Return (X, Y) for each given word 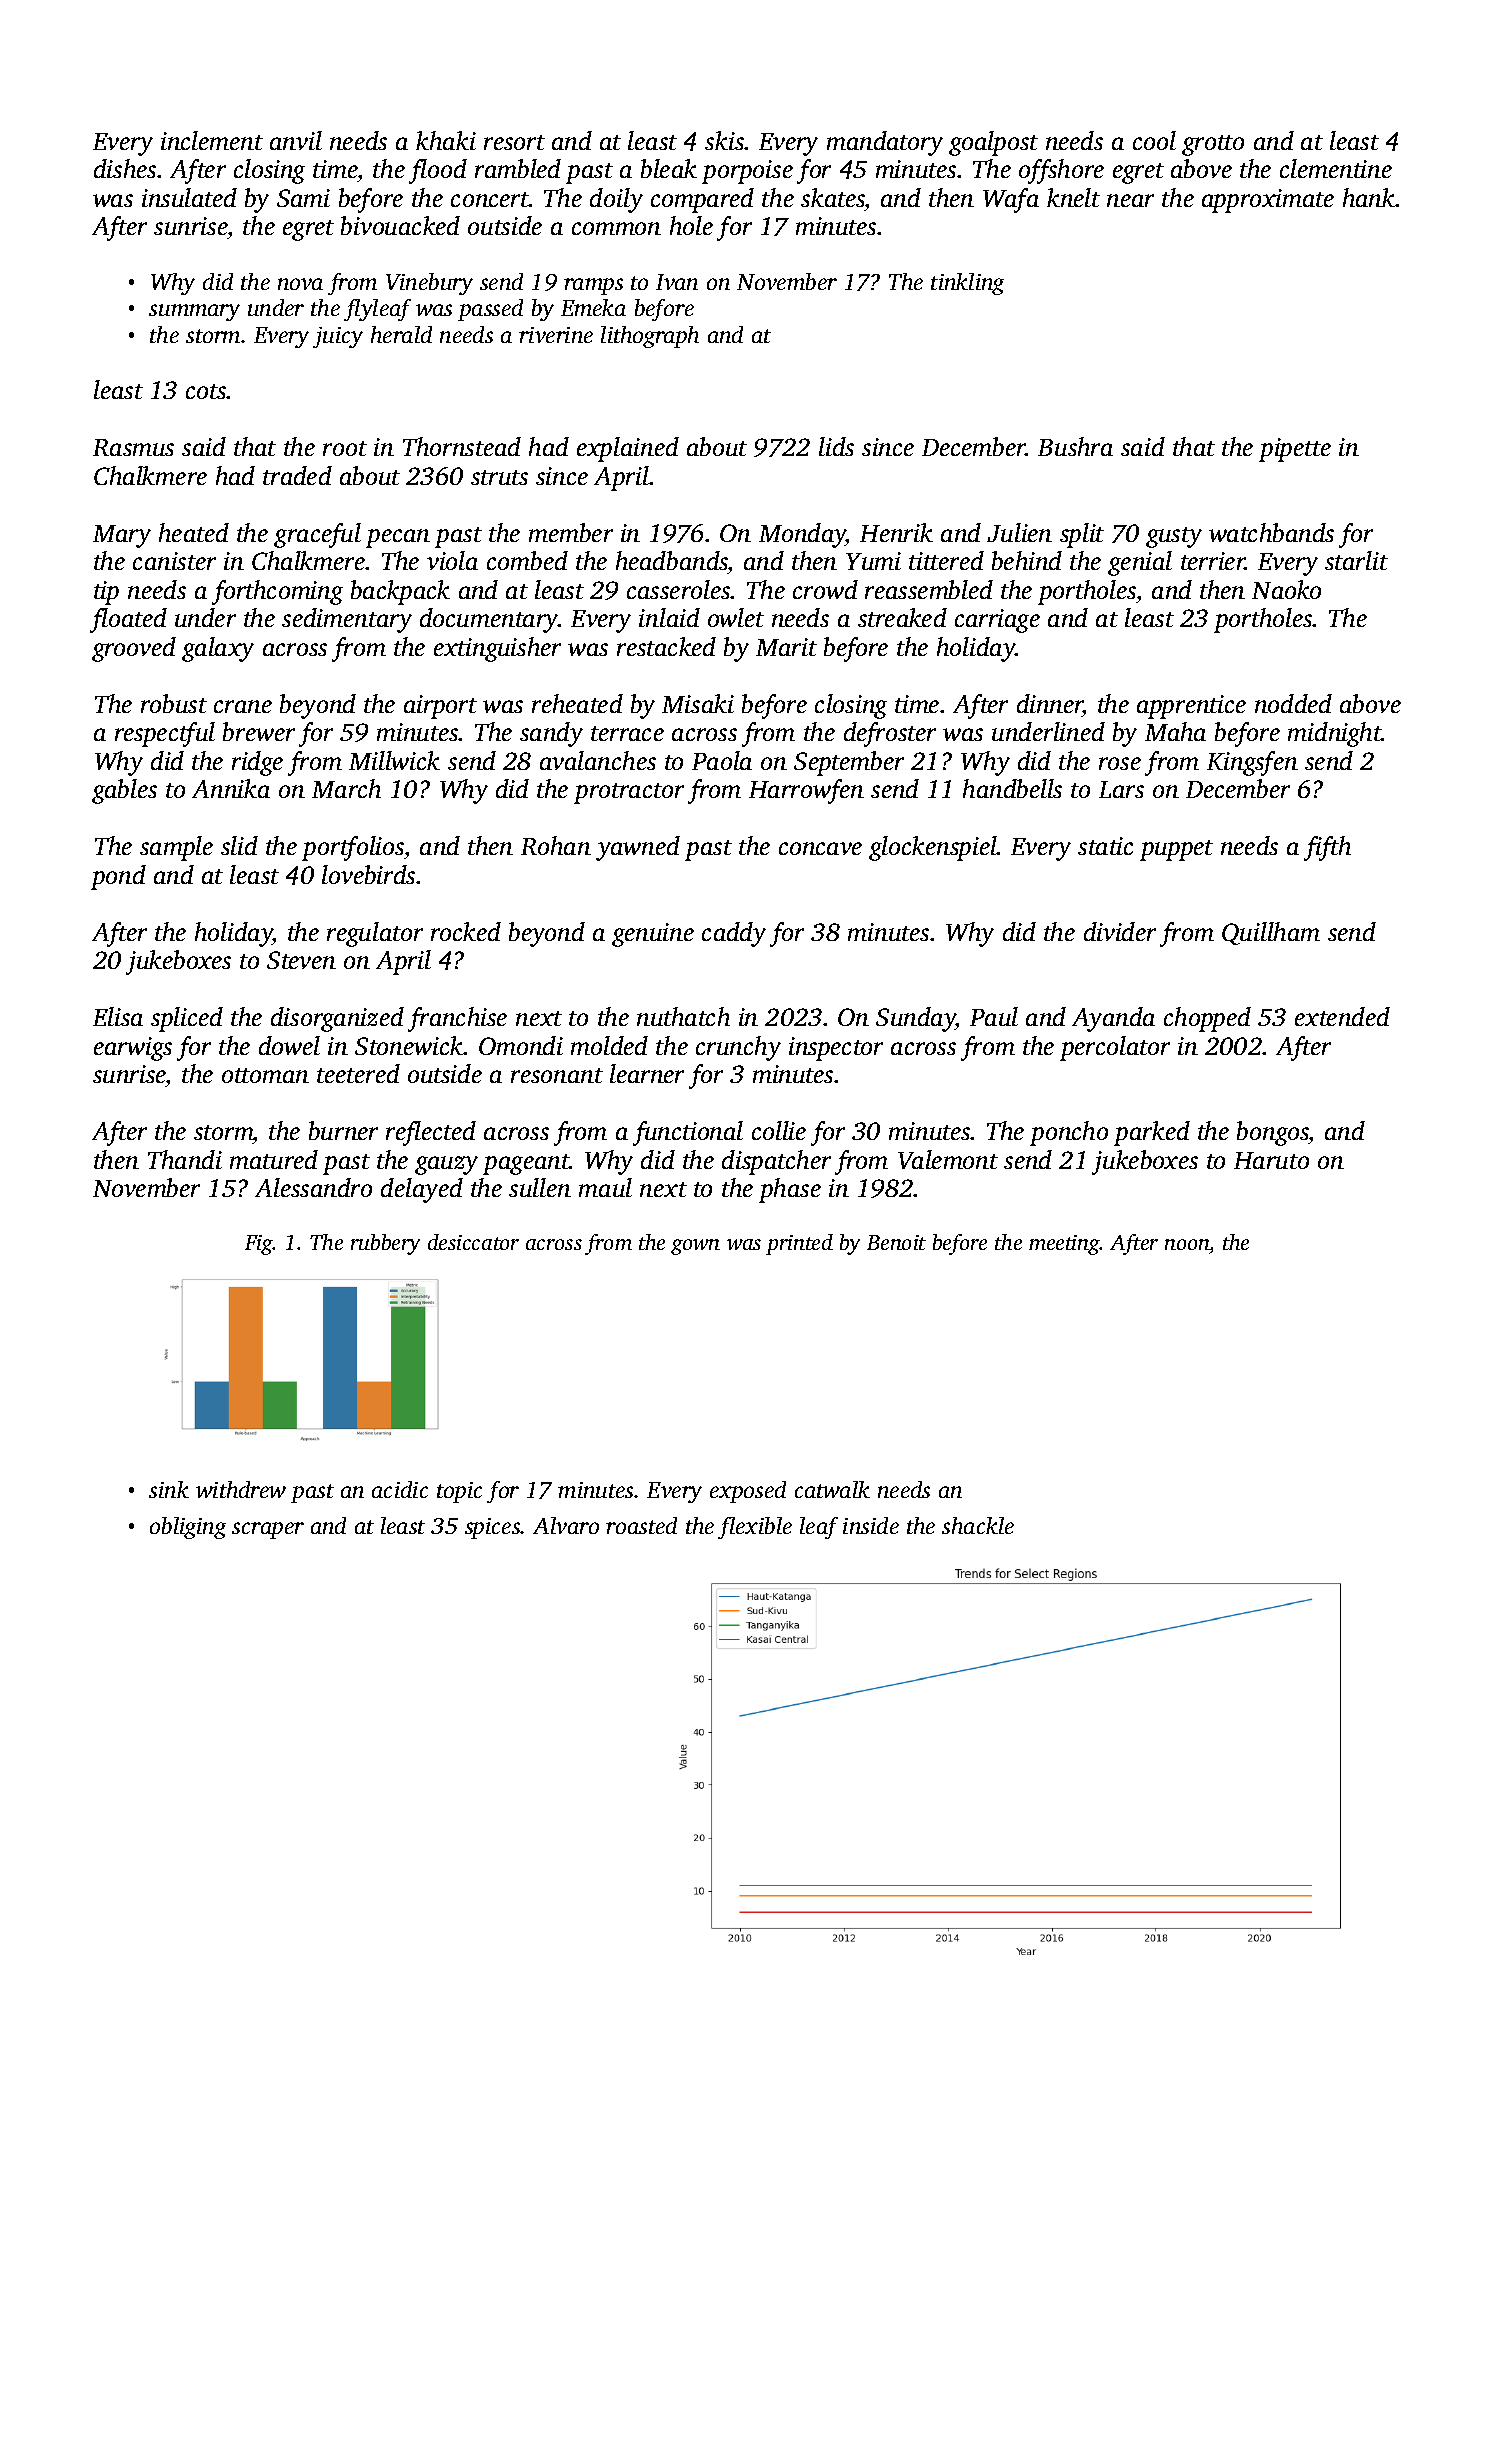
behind (1027, 560)
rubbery (385, 1244)
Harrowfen (806, 791)
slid (239, 845)
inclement (212, 140)
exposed (748, 1492)
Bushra (1075, 446)
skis (724, 140)
